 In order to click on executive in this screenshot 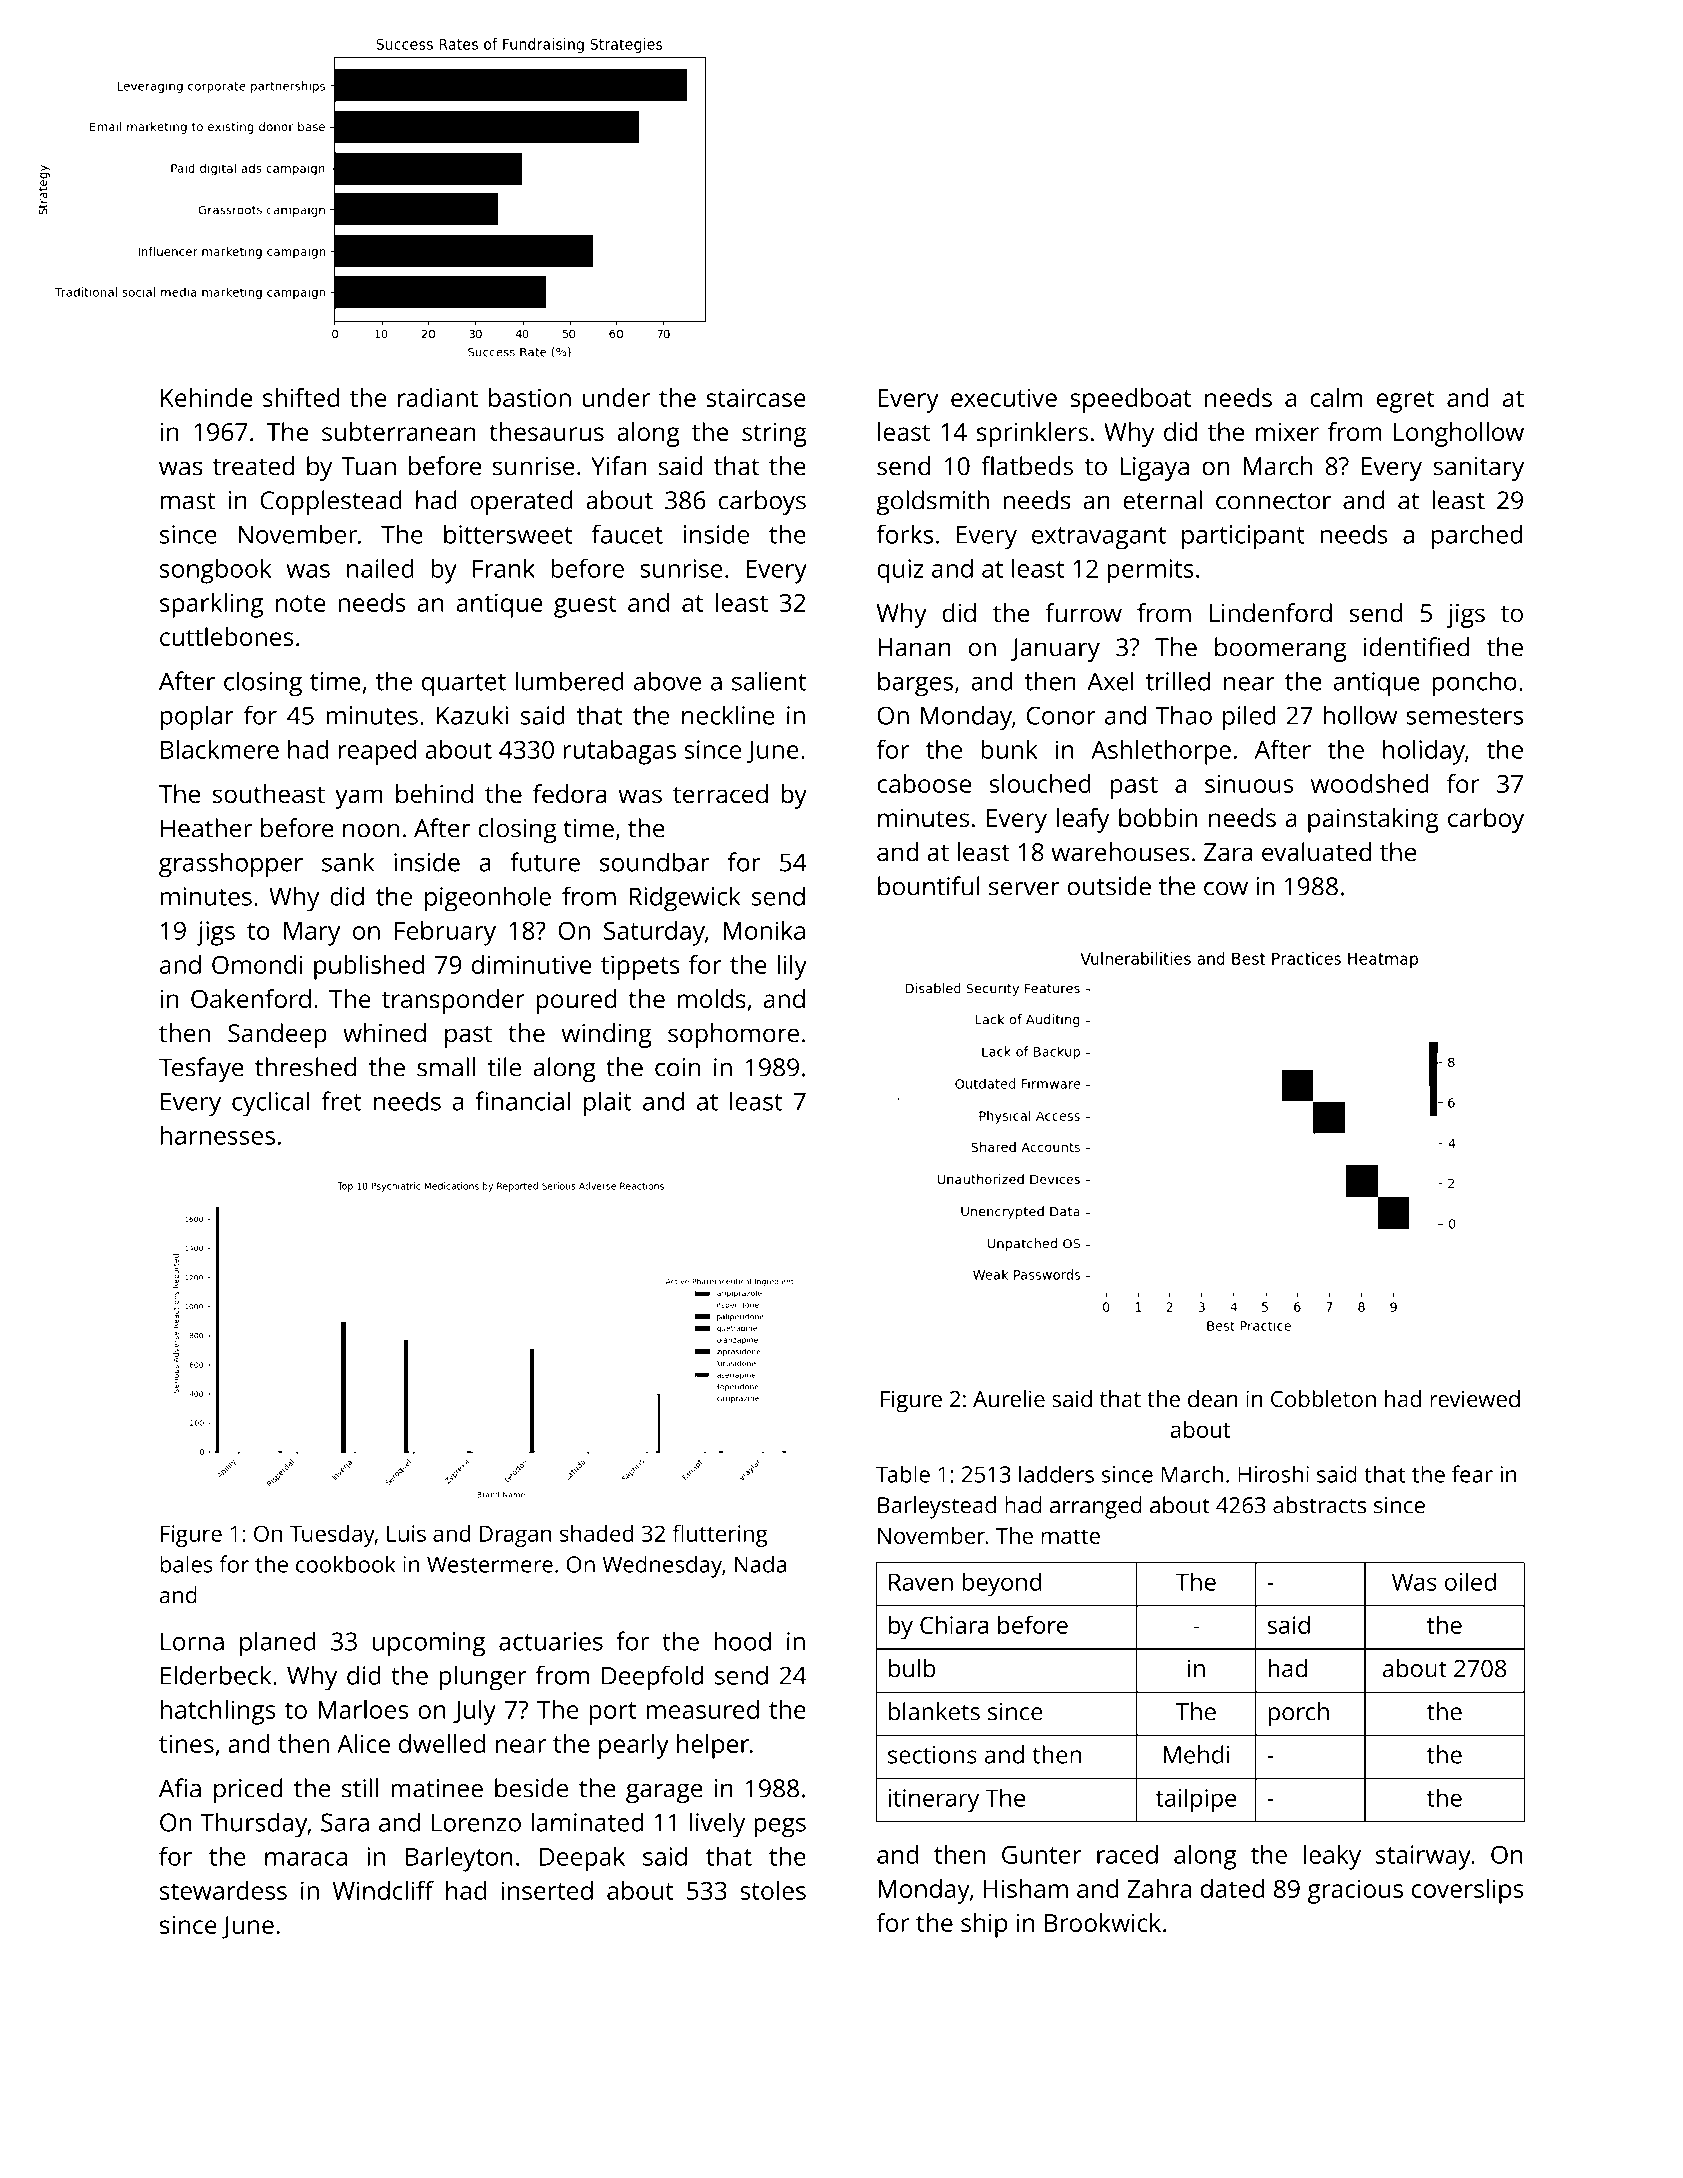, I will do `click(1004, 397)`.
